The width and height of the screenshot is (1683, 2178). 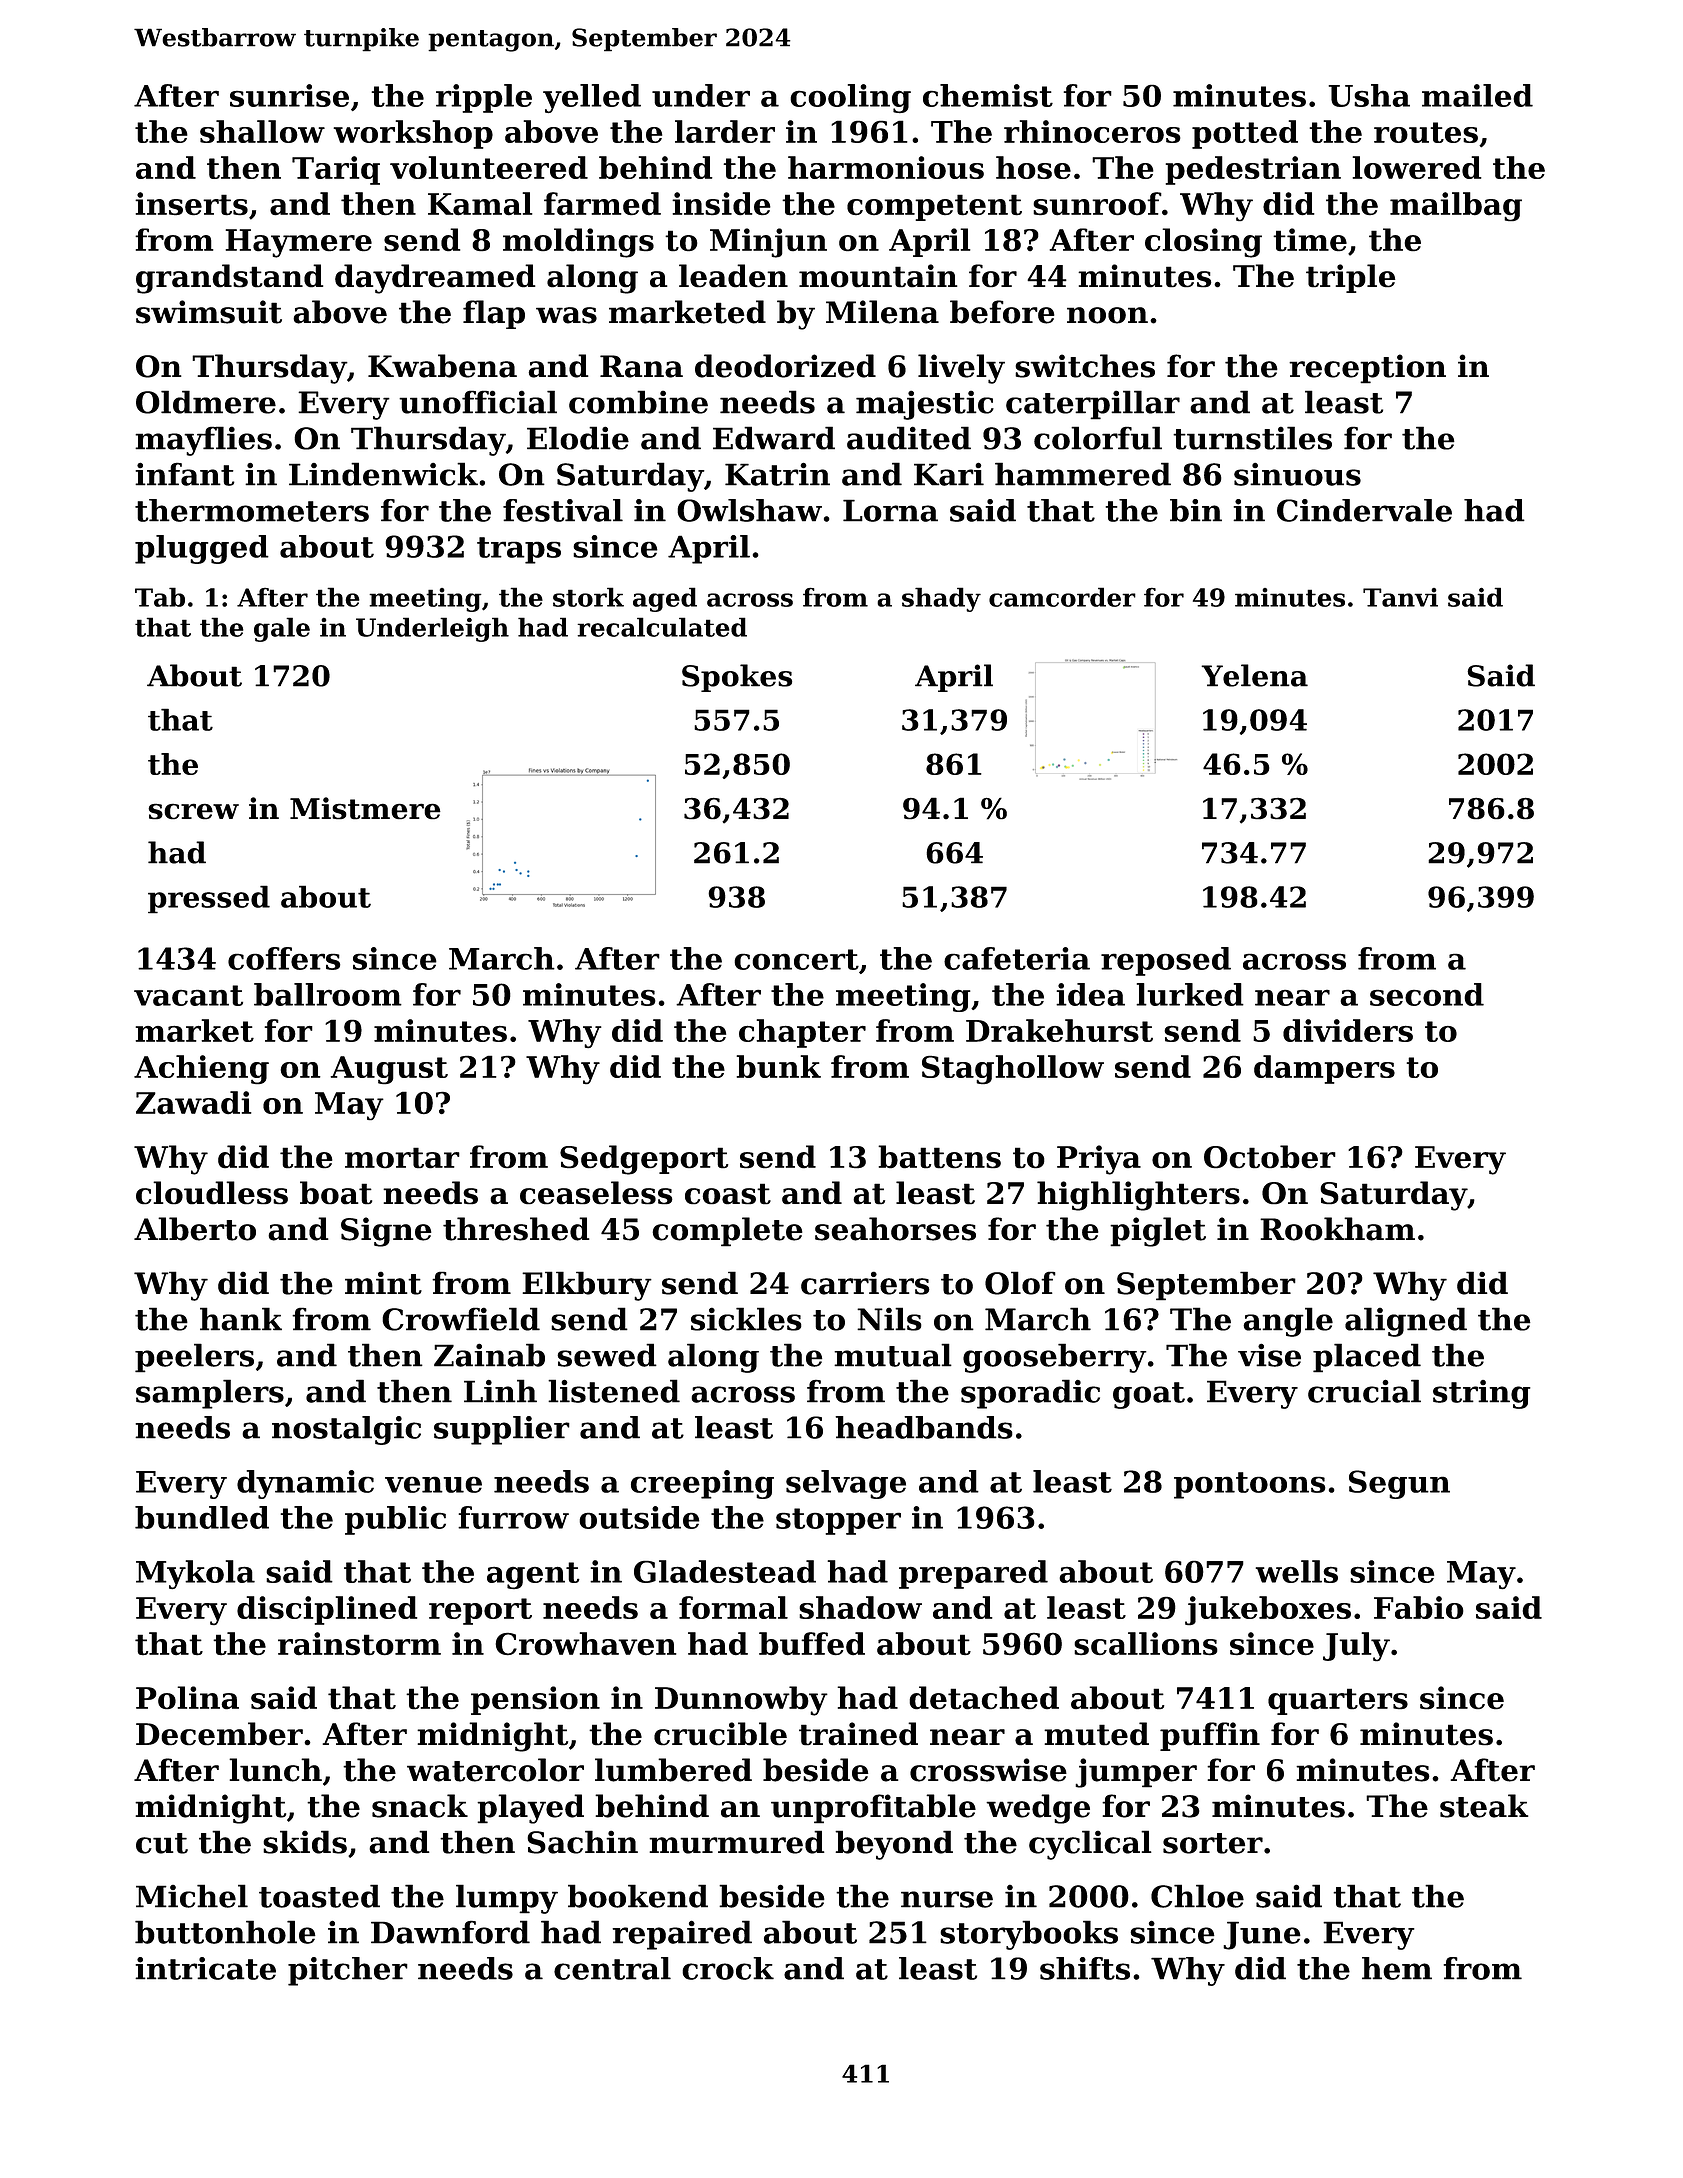 I want to click on leaden, so click(x=733, y=276).
